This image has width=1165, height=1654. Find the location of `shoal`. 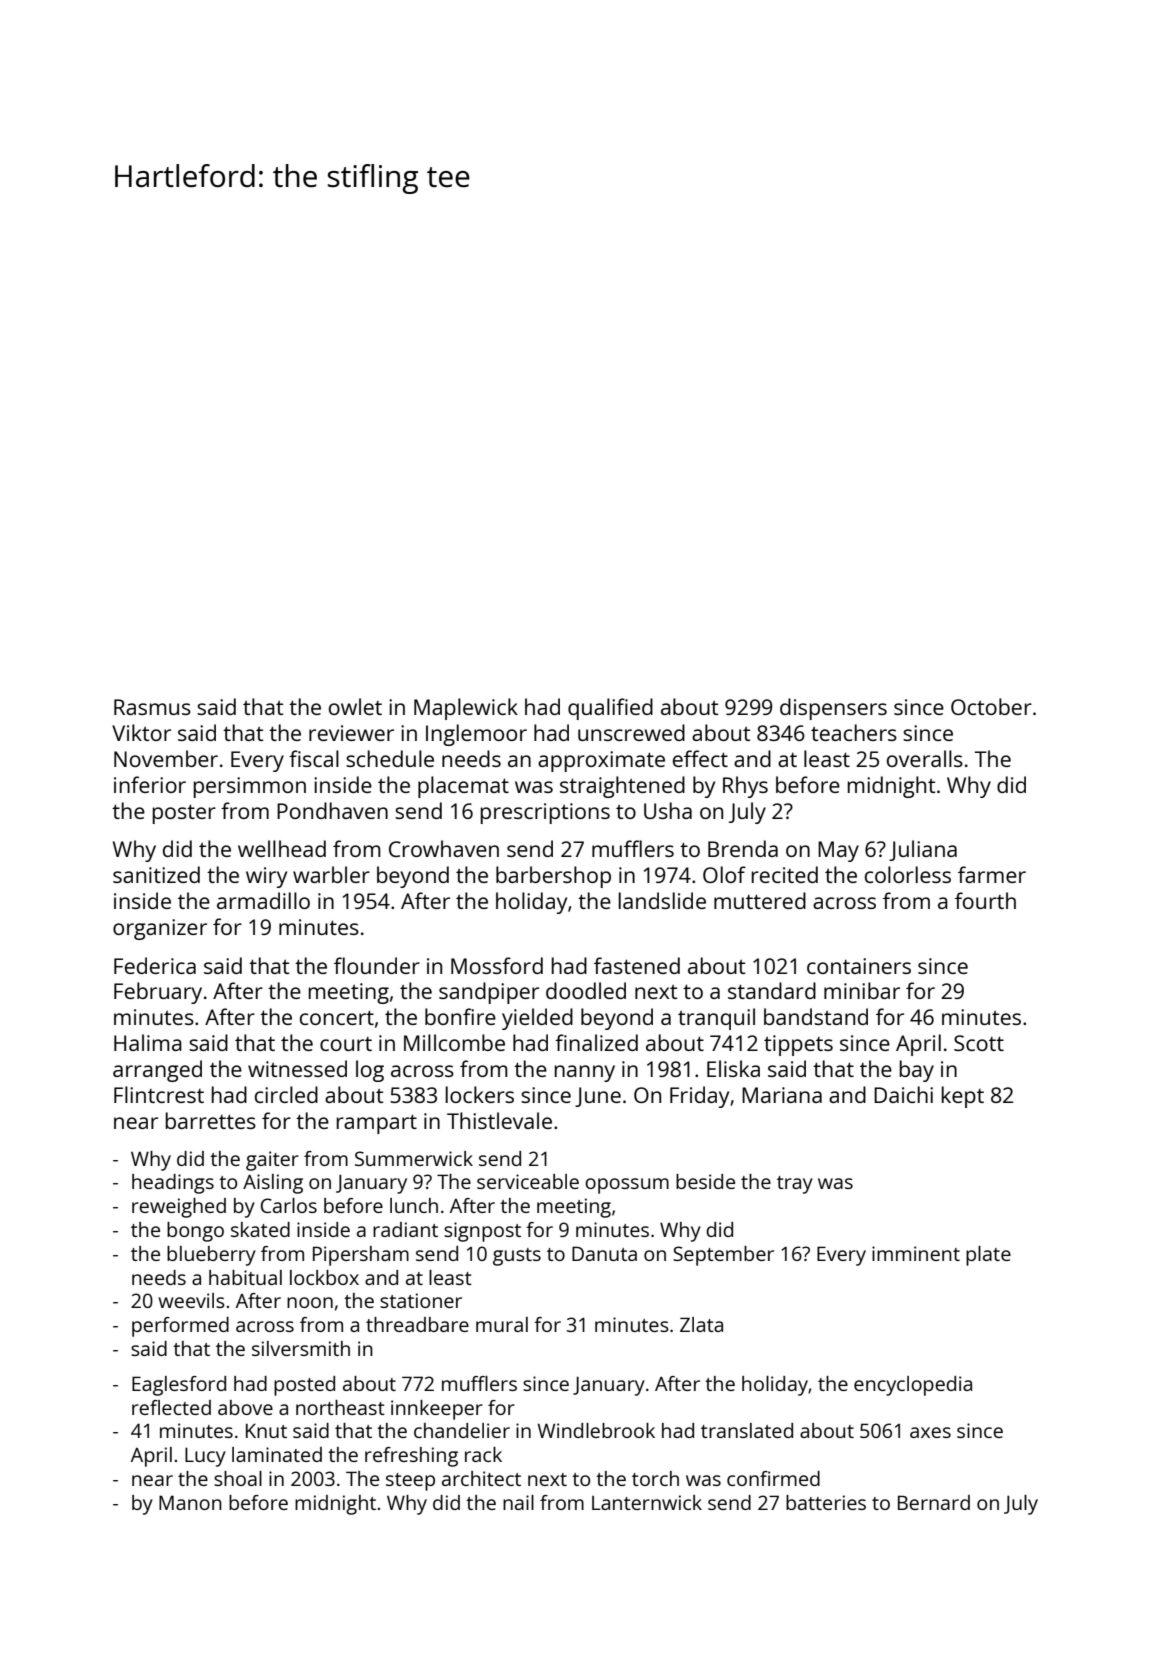

shoal is located at coordinates (238, 1478).
